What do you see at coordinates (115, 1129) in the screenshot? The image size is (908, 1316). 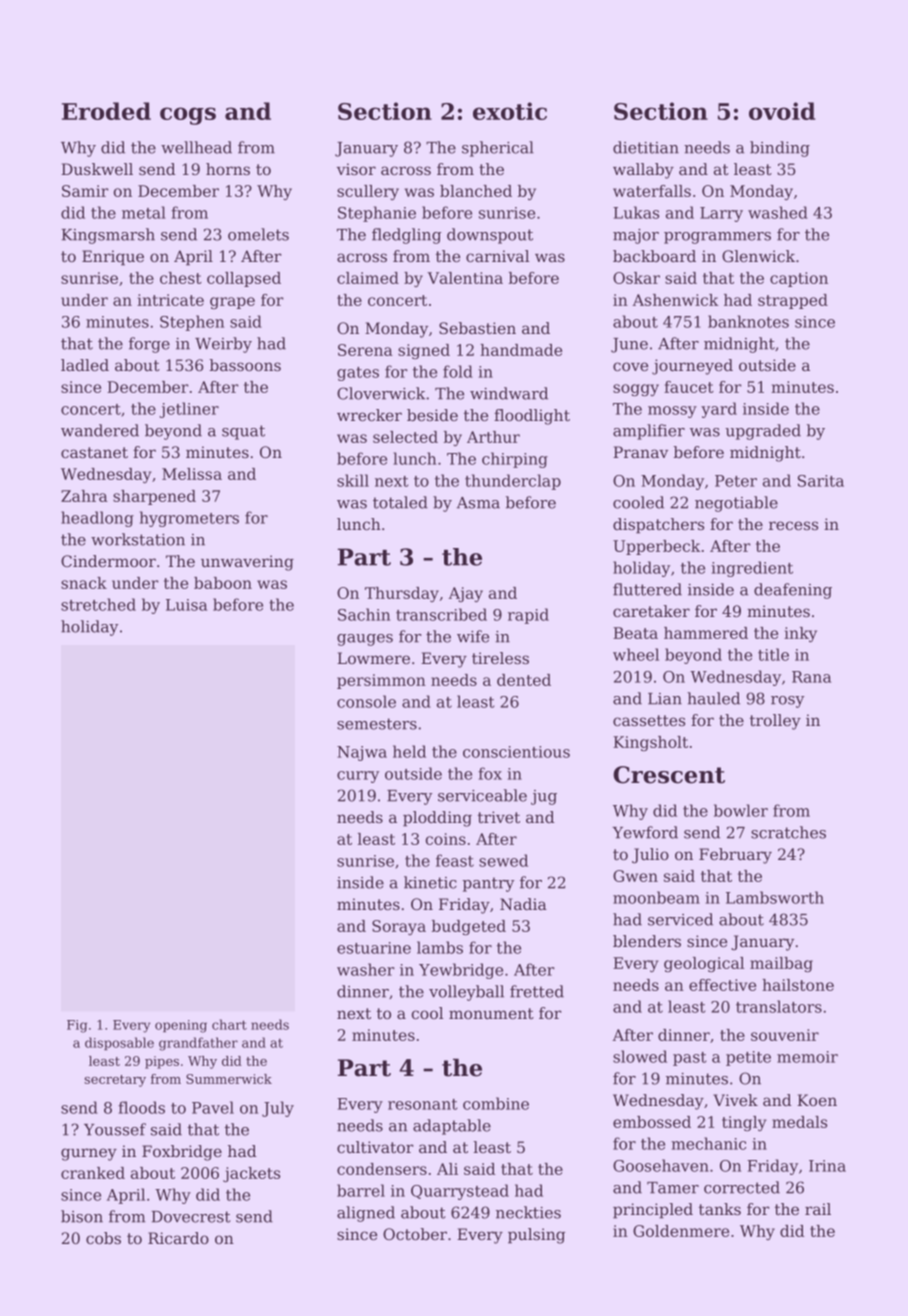 I see `Youssef` at bounding box center [115, 1129].
